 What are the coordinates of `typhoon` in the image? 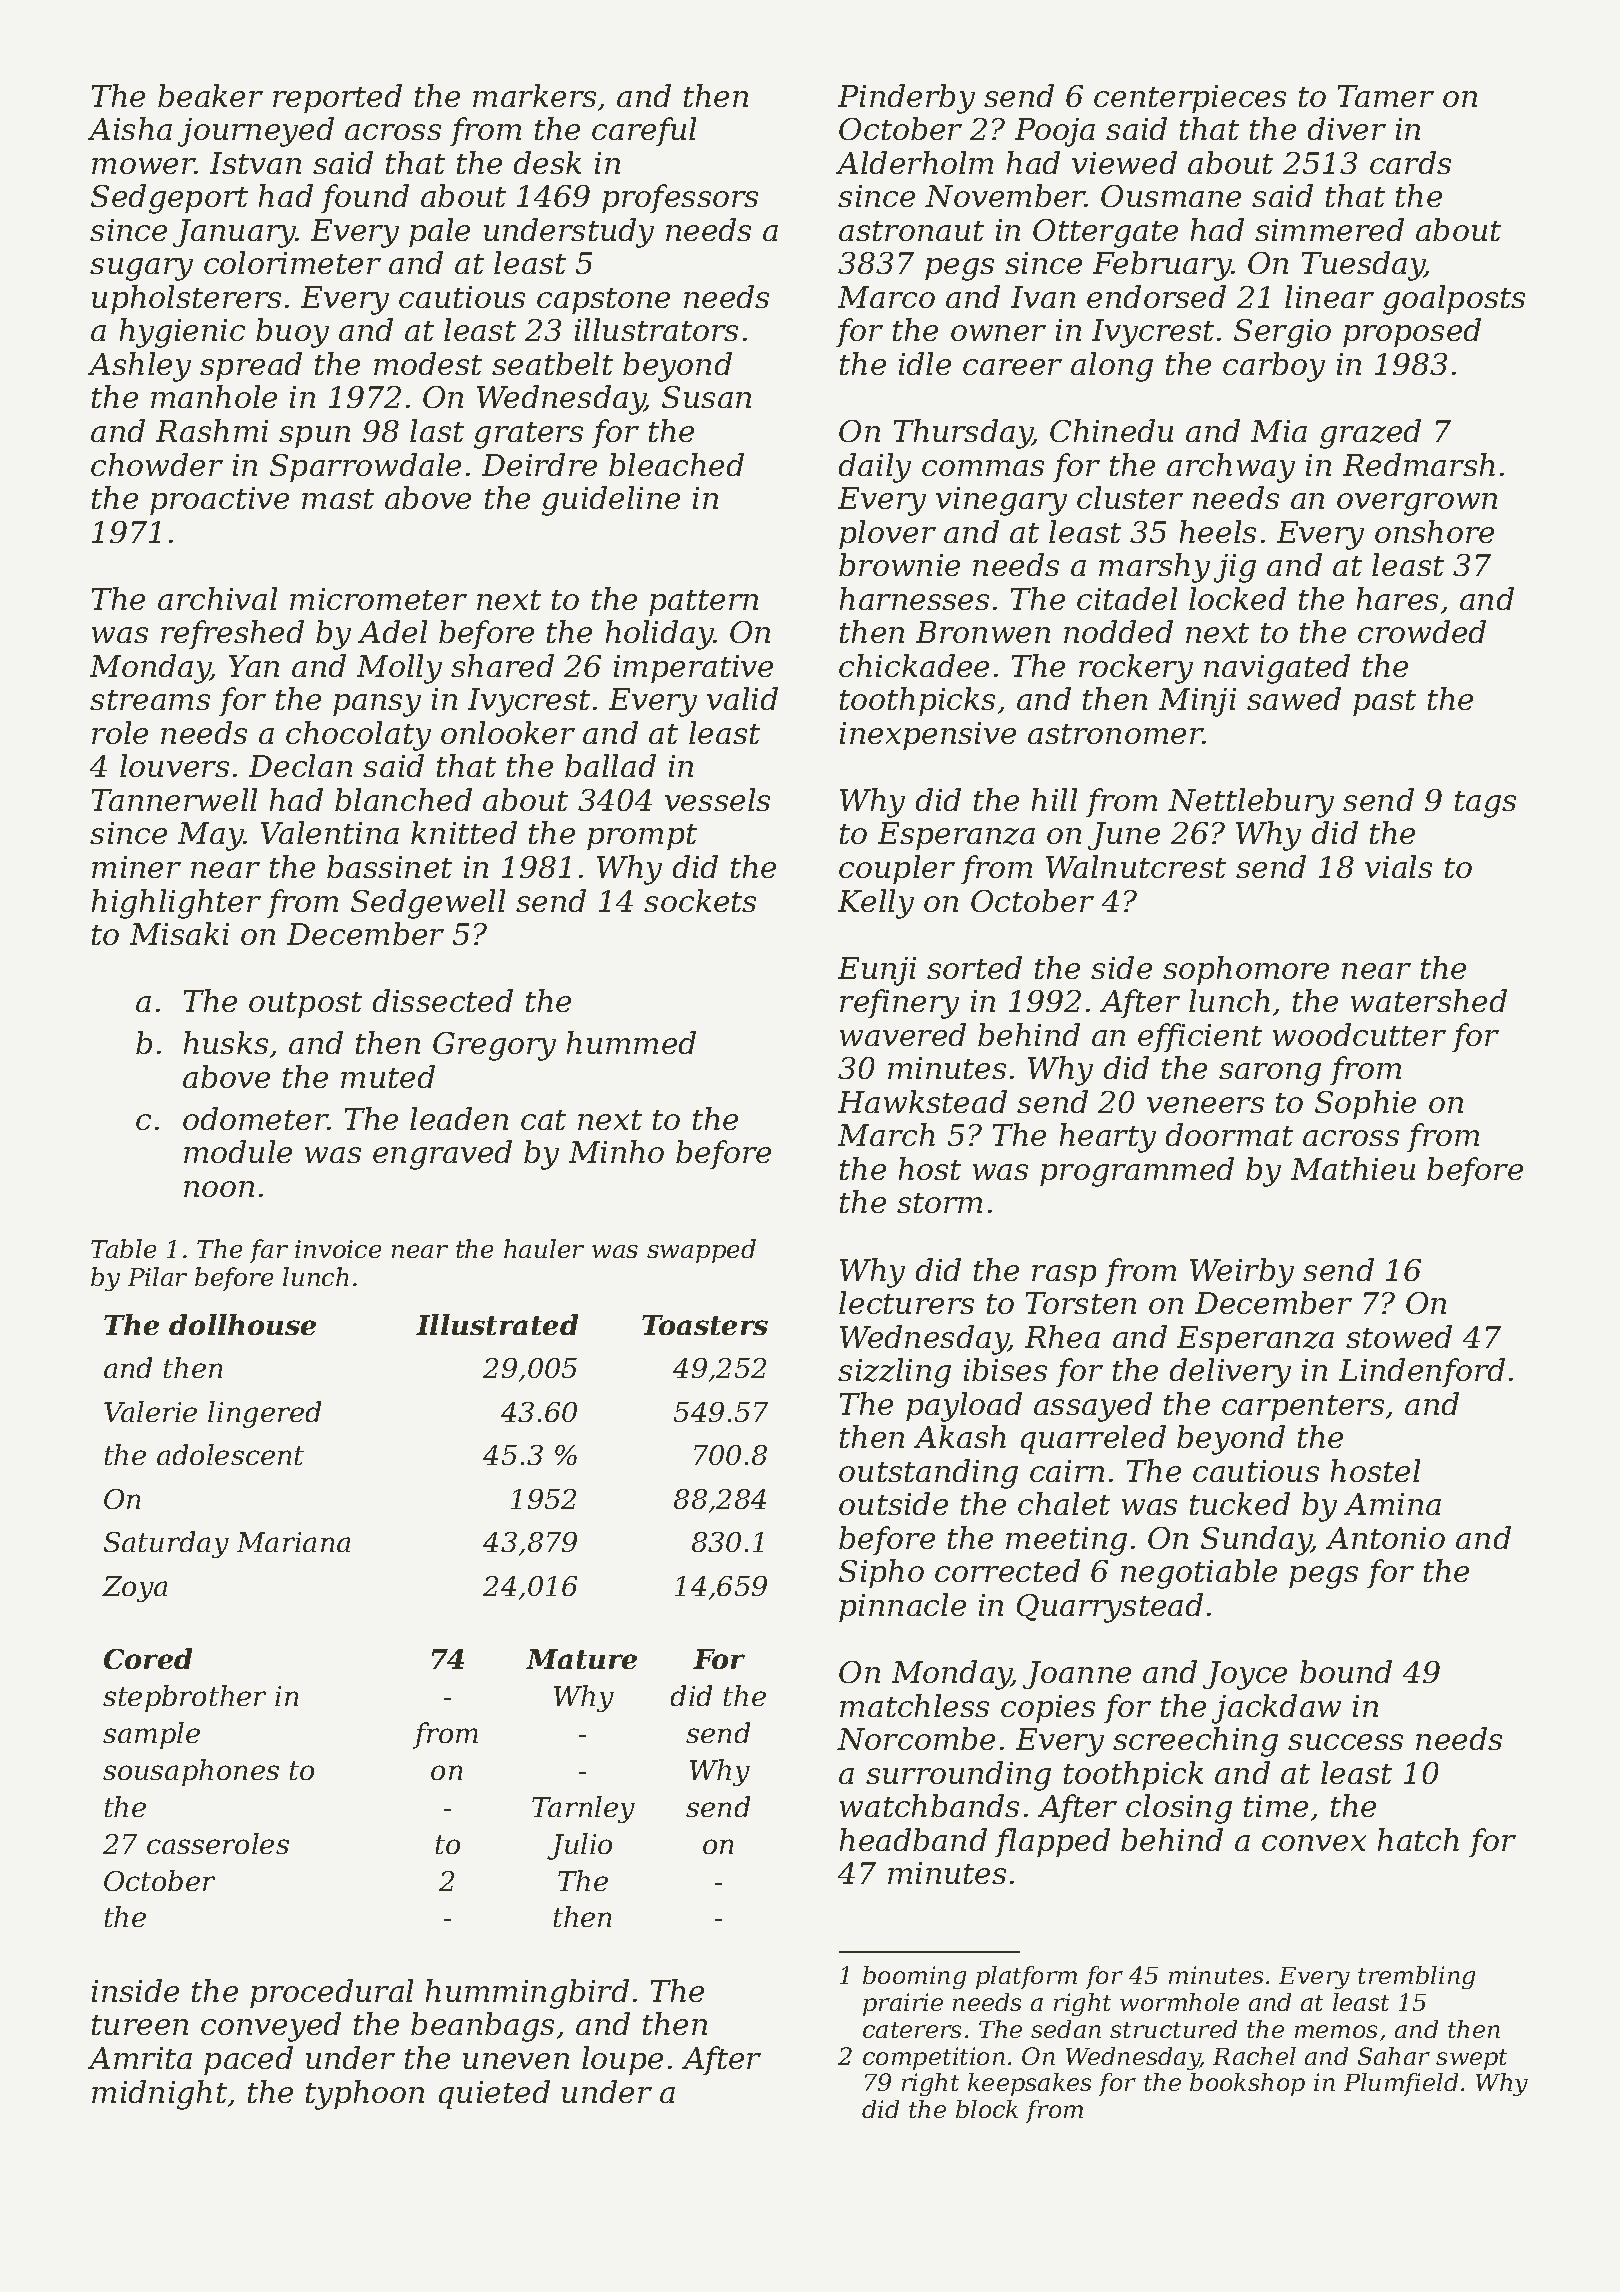 It's located at (365, 2095).
